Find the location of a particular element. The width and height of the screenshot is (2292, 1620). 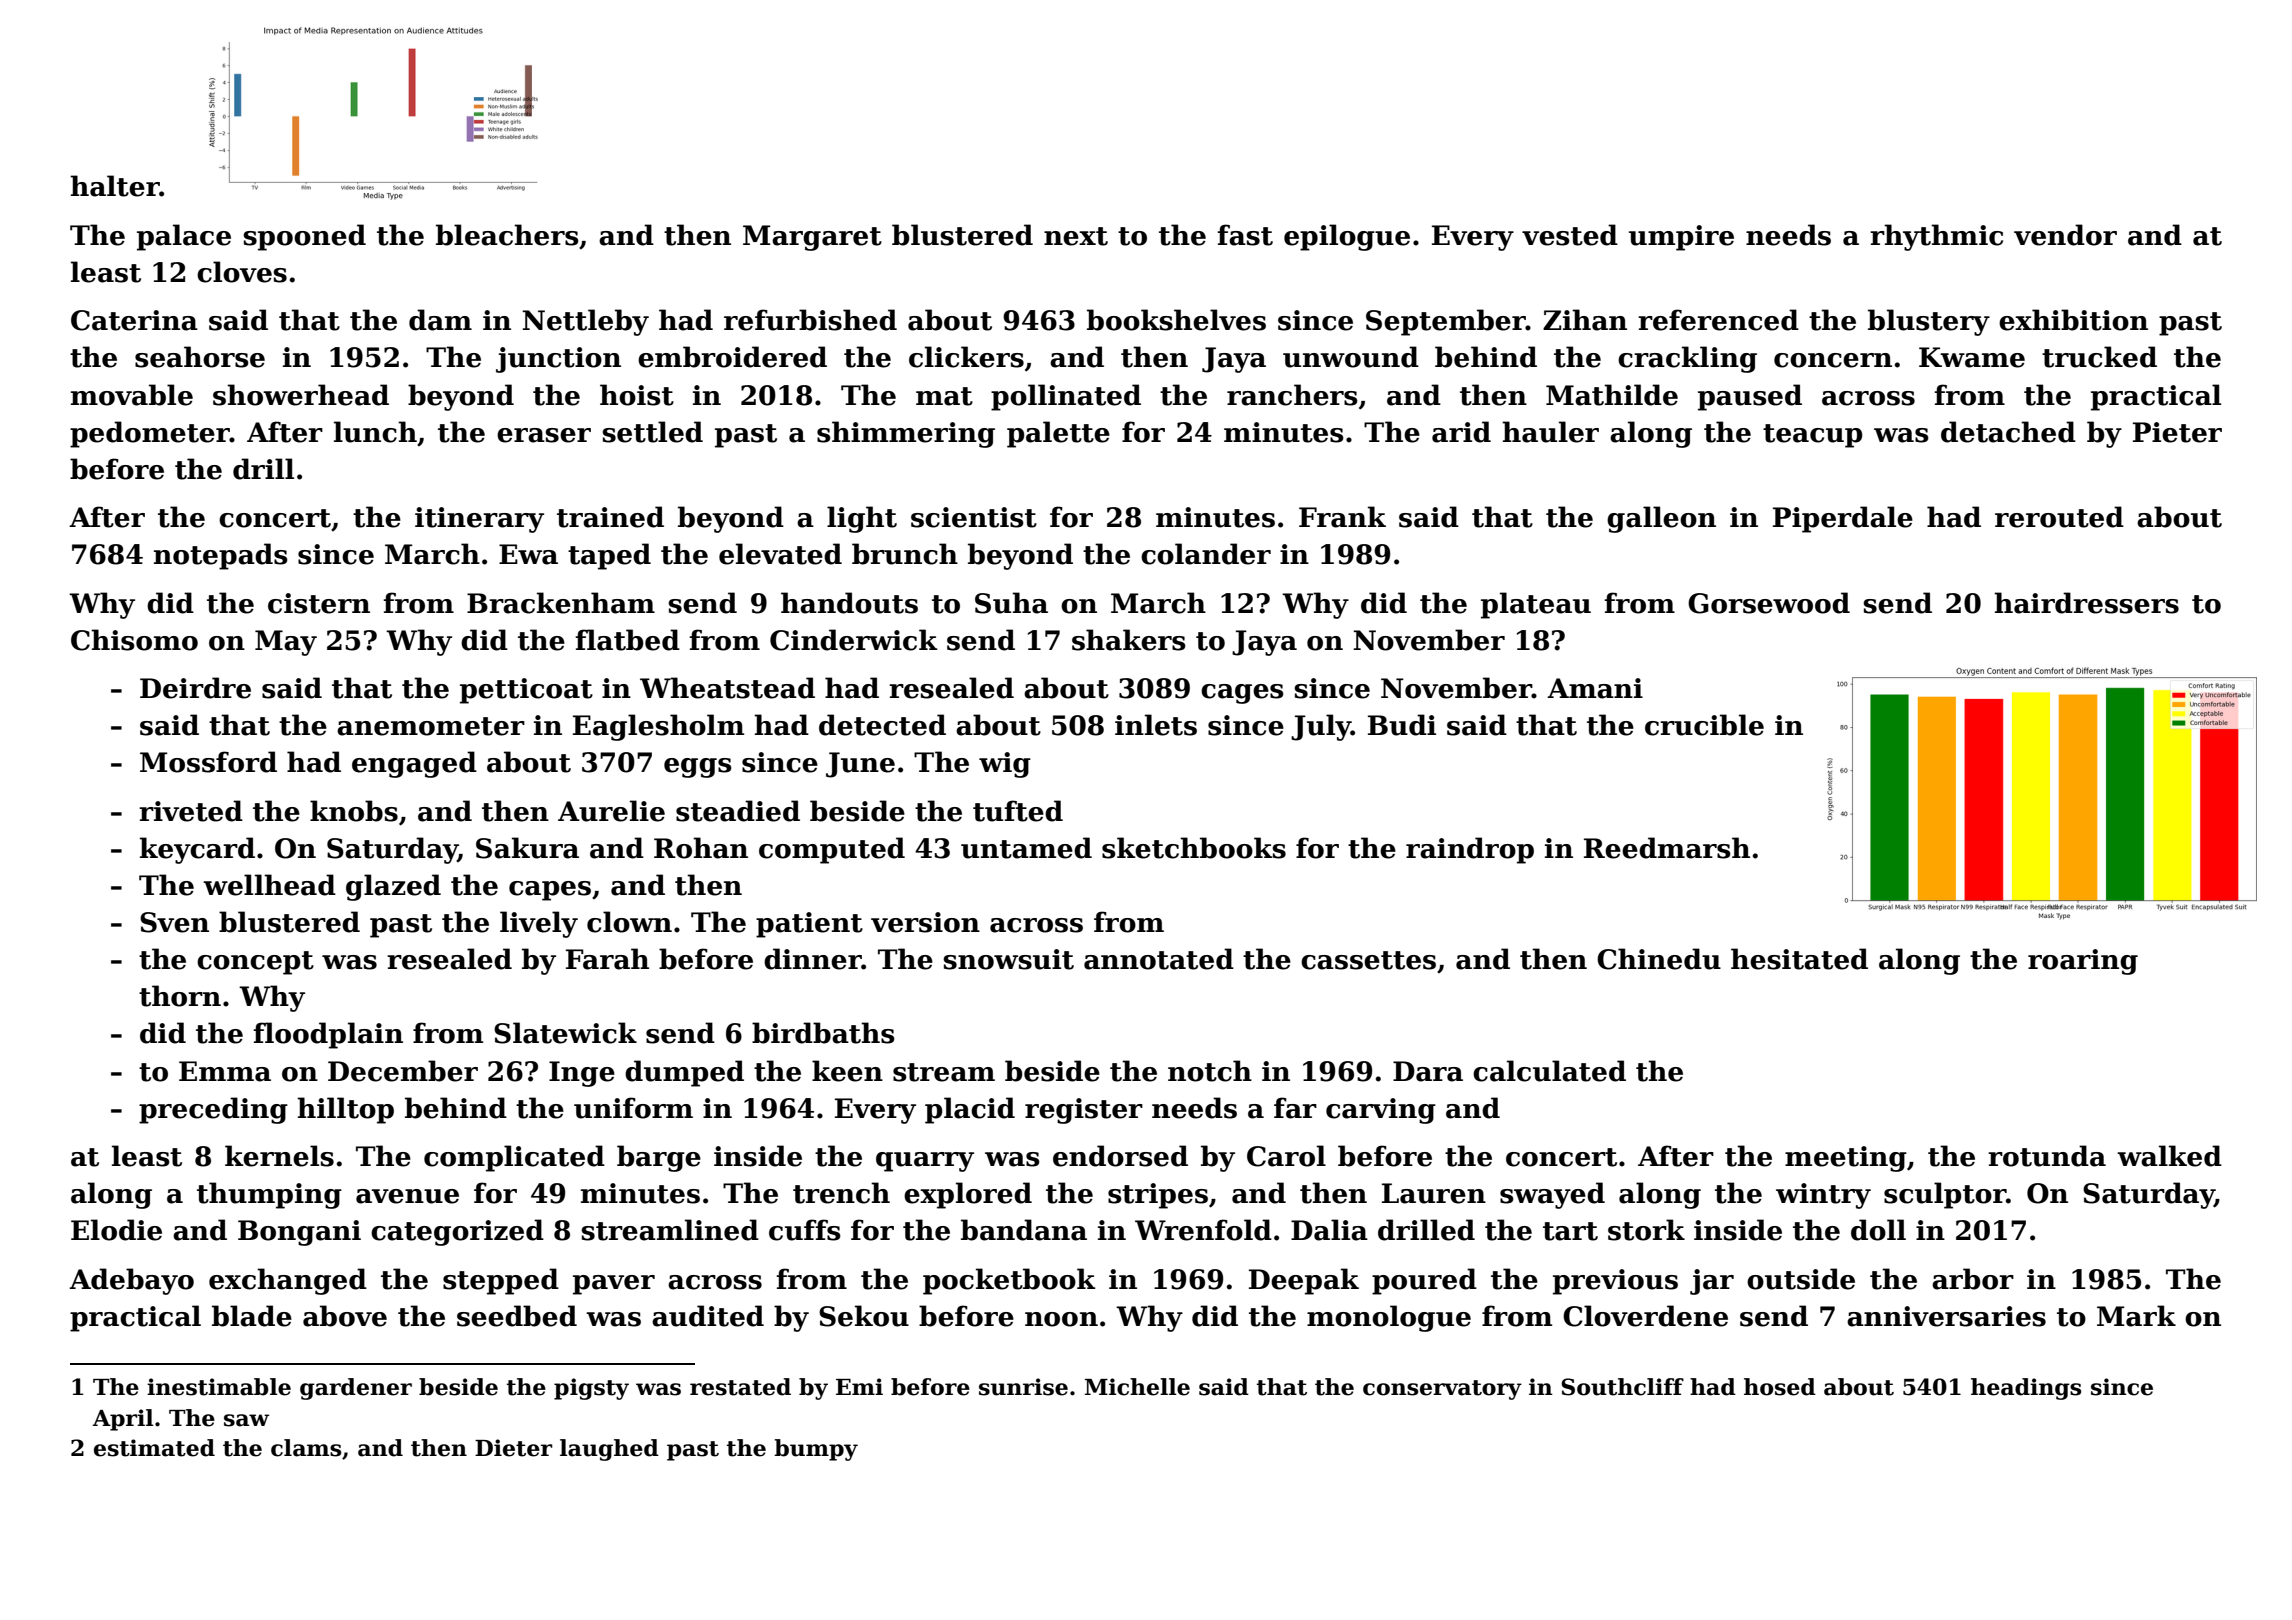

Margaret is located at coordinates (812, 238).
